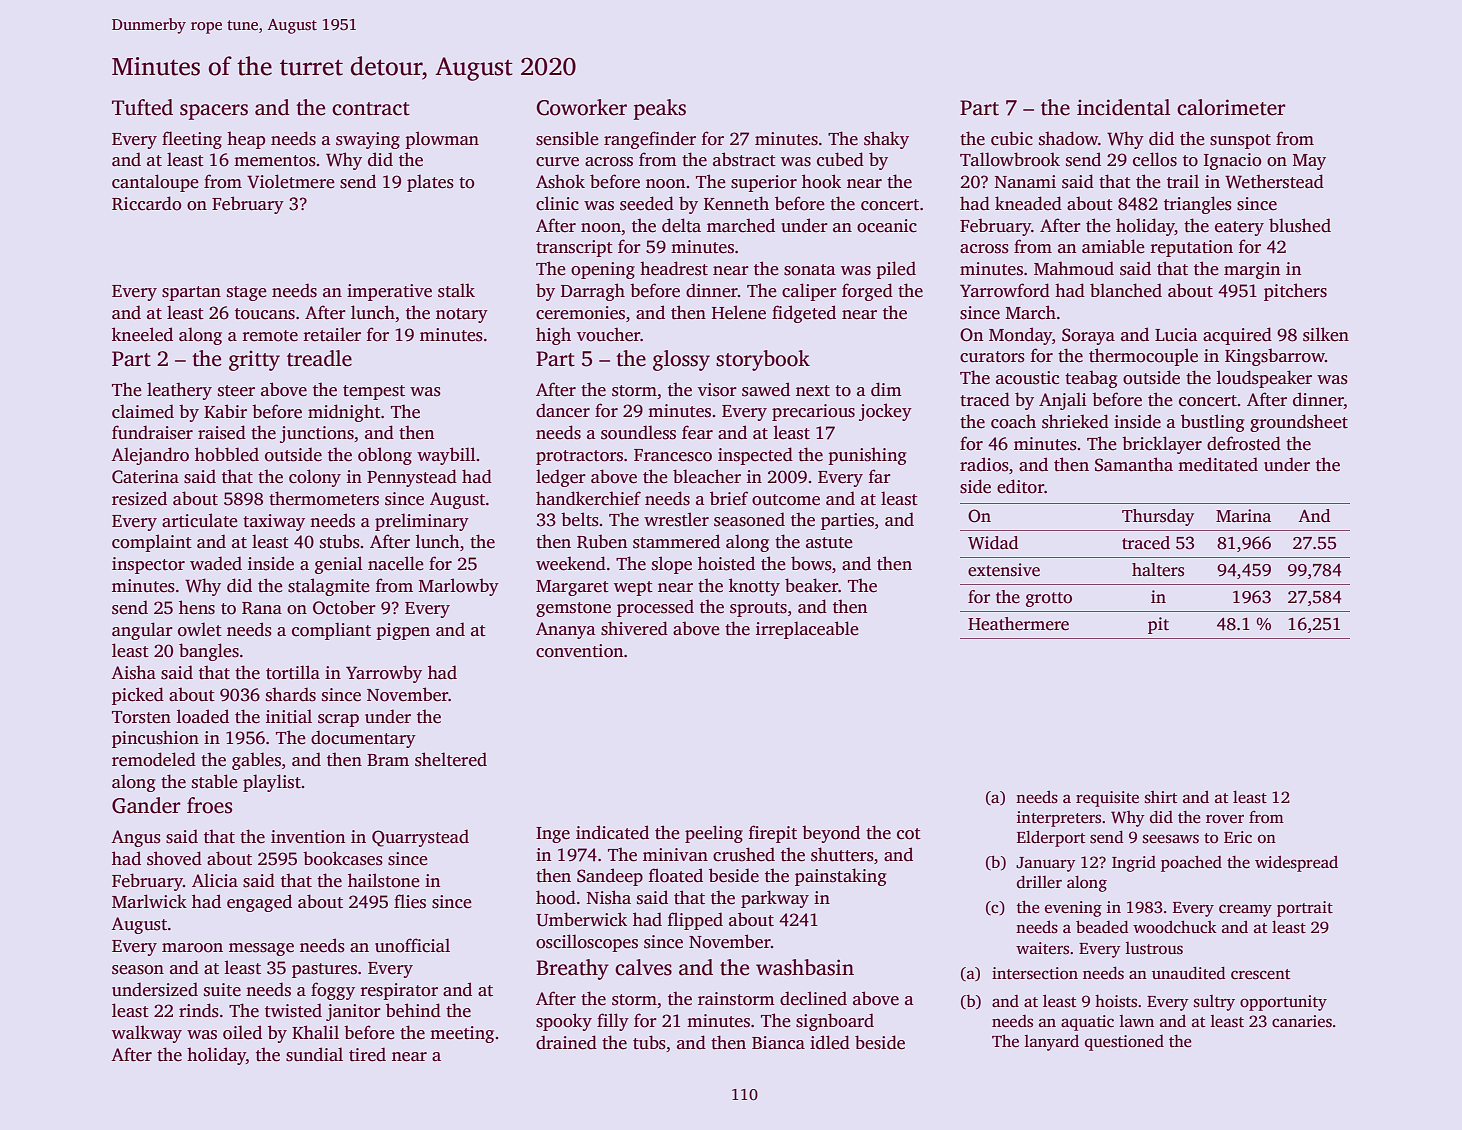 This image has width=1462, height=1130. What do you see at coordinates (430, 183) in the image?
I see `plates` at bounding box center [430, 183].
